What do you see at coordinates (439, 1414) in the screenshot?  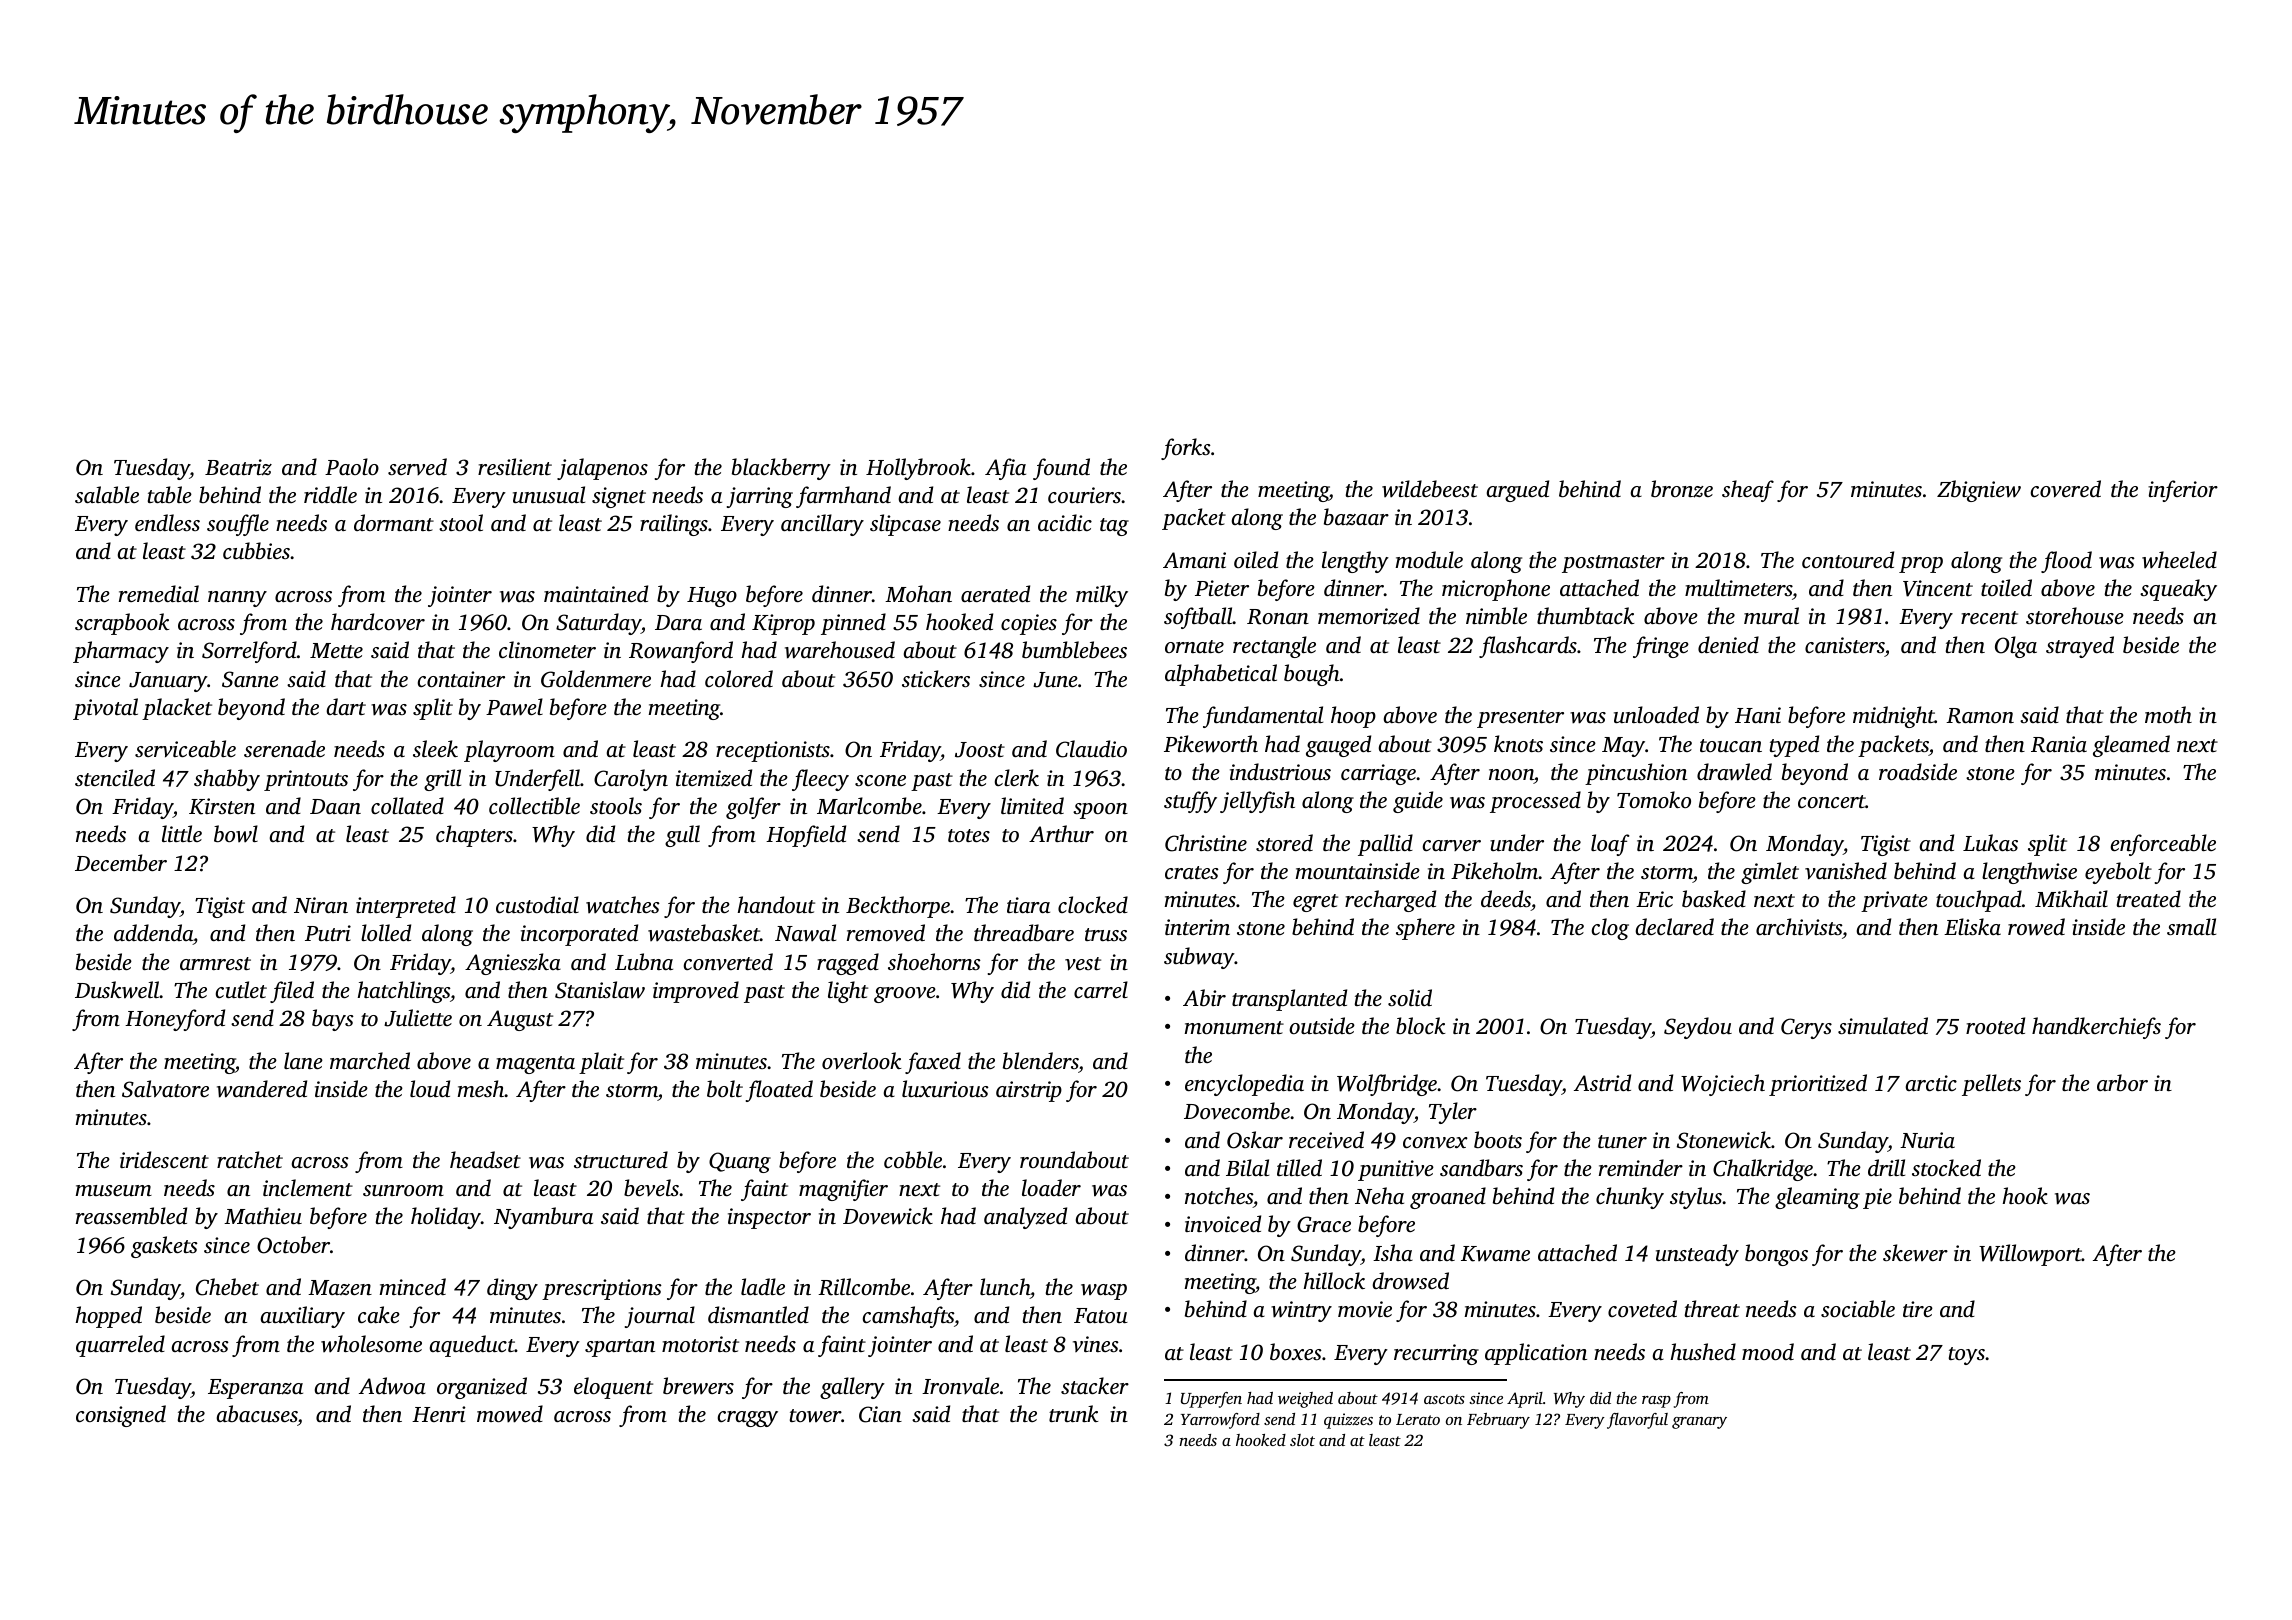 I see `Henri` at bounding box center [439, 1414].
